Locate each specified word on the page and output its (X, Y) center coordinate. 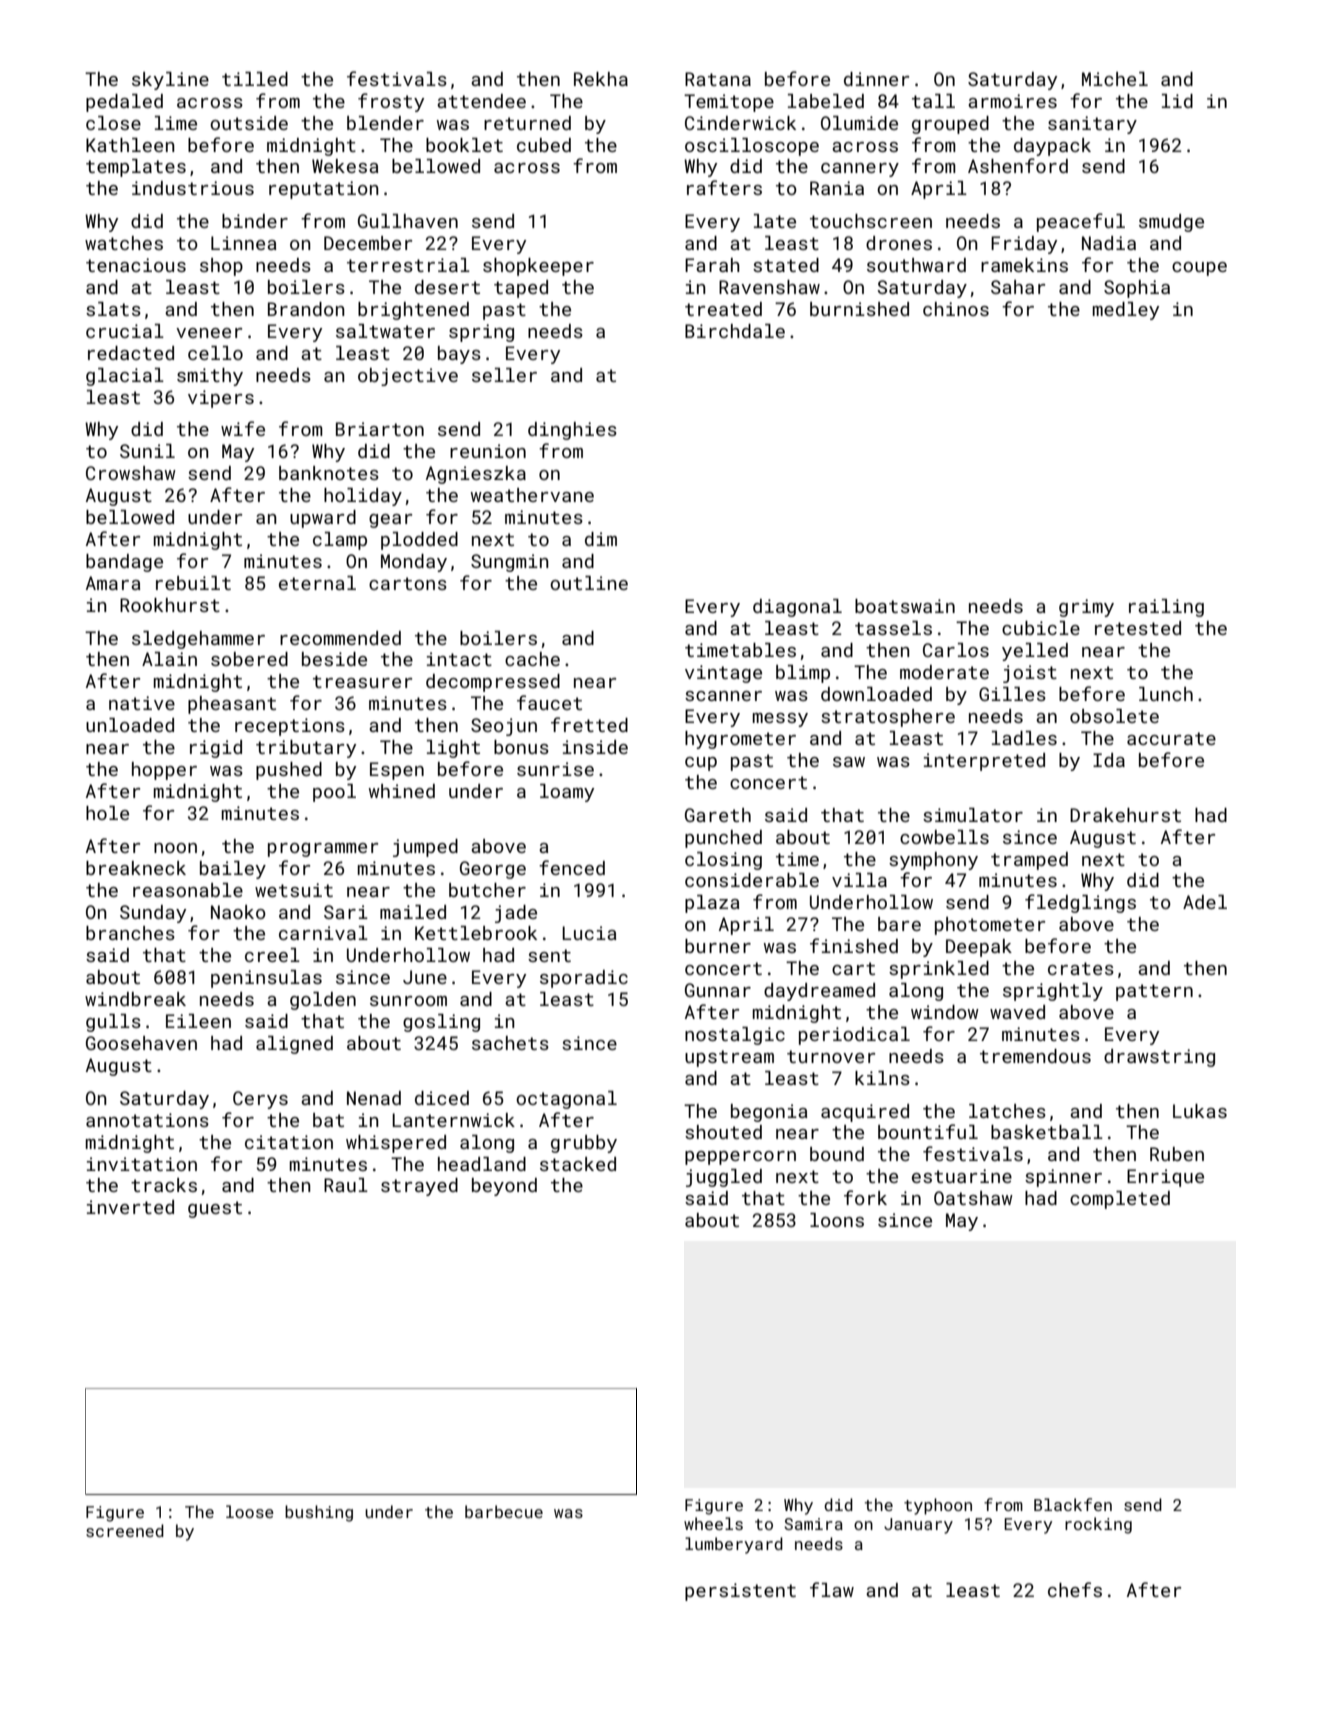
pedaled (124, 103)
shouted (723, 1132)
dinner (877, 79)
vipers (221, 399)
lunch (1166, 694)
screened (125, 1530)
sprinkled (939, 970)
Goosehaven (141, 1043)
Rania (837, 188)
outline (589, 583)
